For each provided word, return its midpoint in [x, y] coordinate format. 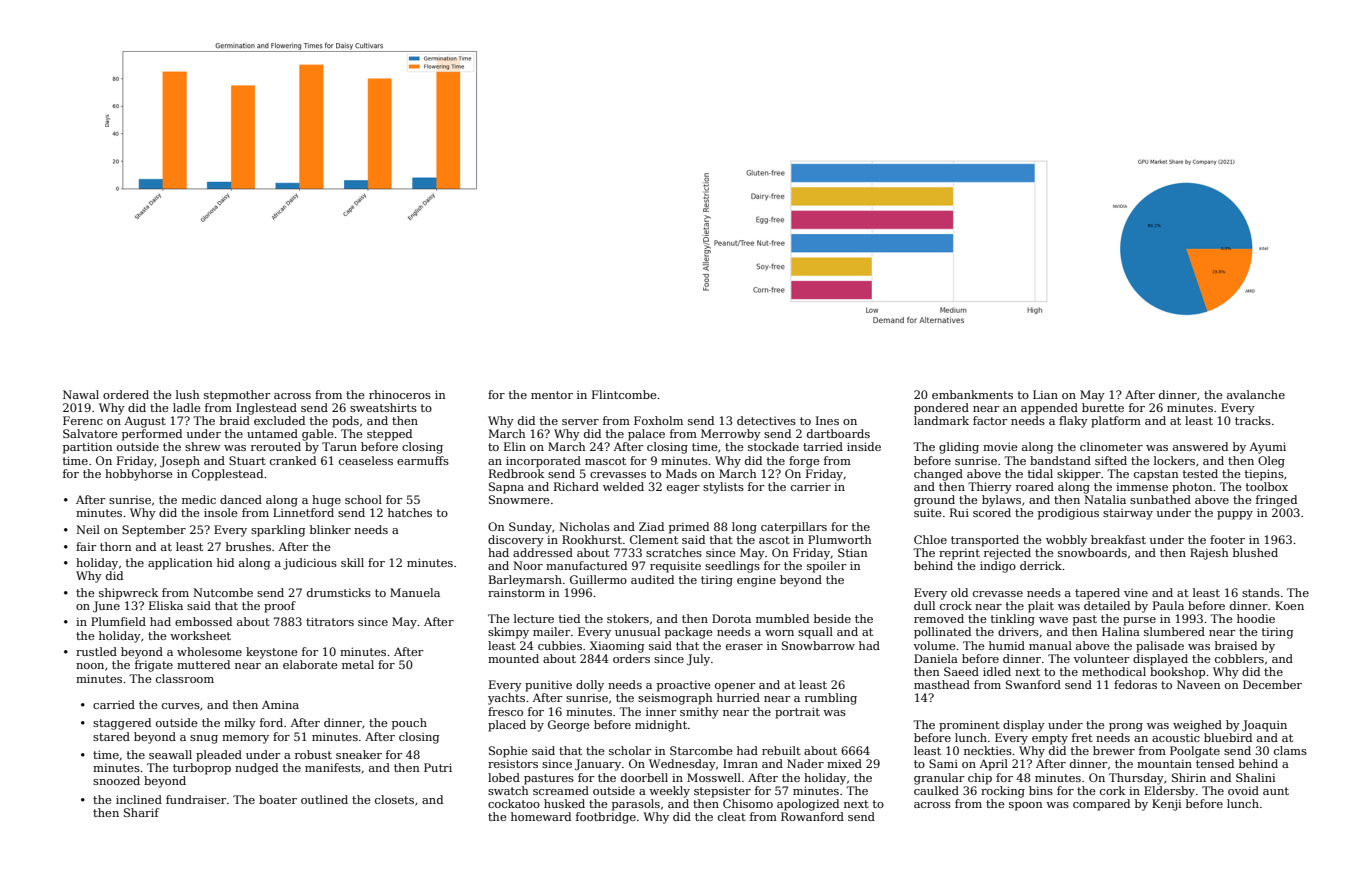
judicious [310, 564]
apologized [808, 805]
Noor [528, 565]
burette [1103, 407]
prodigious [1068, 514]
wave [1053, 620]
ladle [187, 407]
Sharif [141, 812]
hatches [410, 512]
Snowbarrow [818, 645]
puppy [1235, 515]
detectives [766, 420]
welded [623, 486]
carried [114, 704]
